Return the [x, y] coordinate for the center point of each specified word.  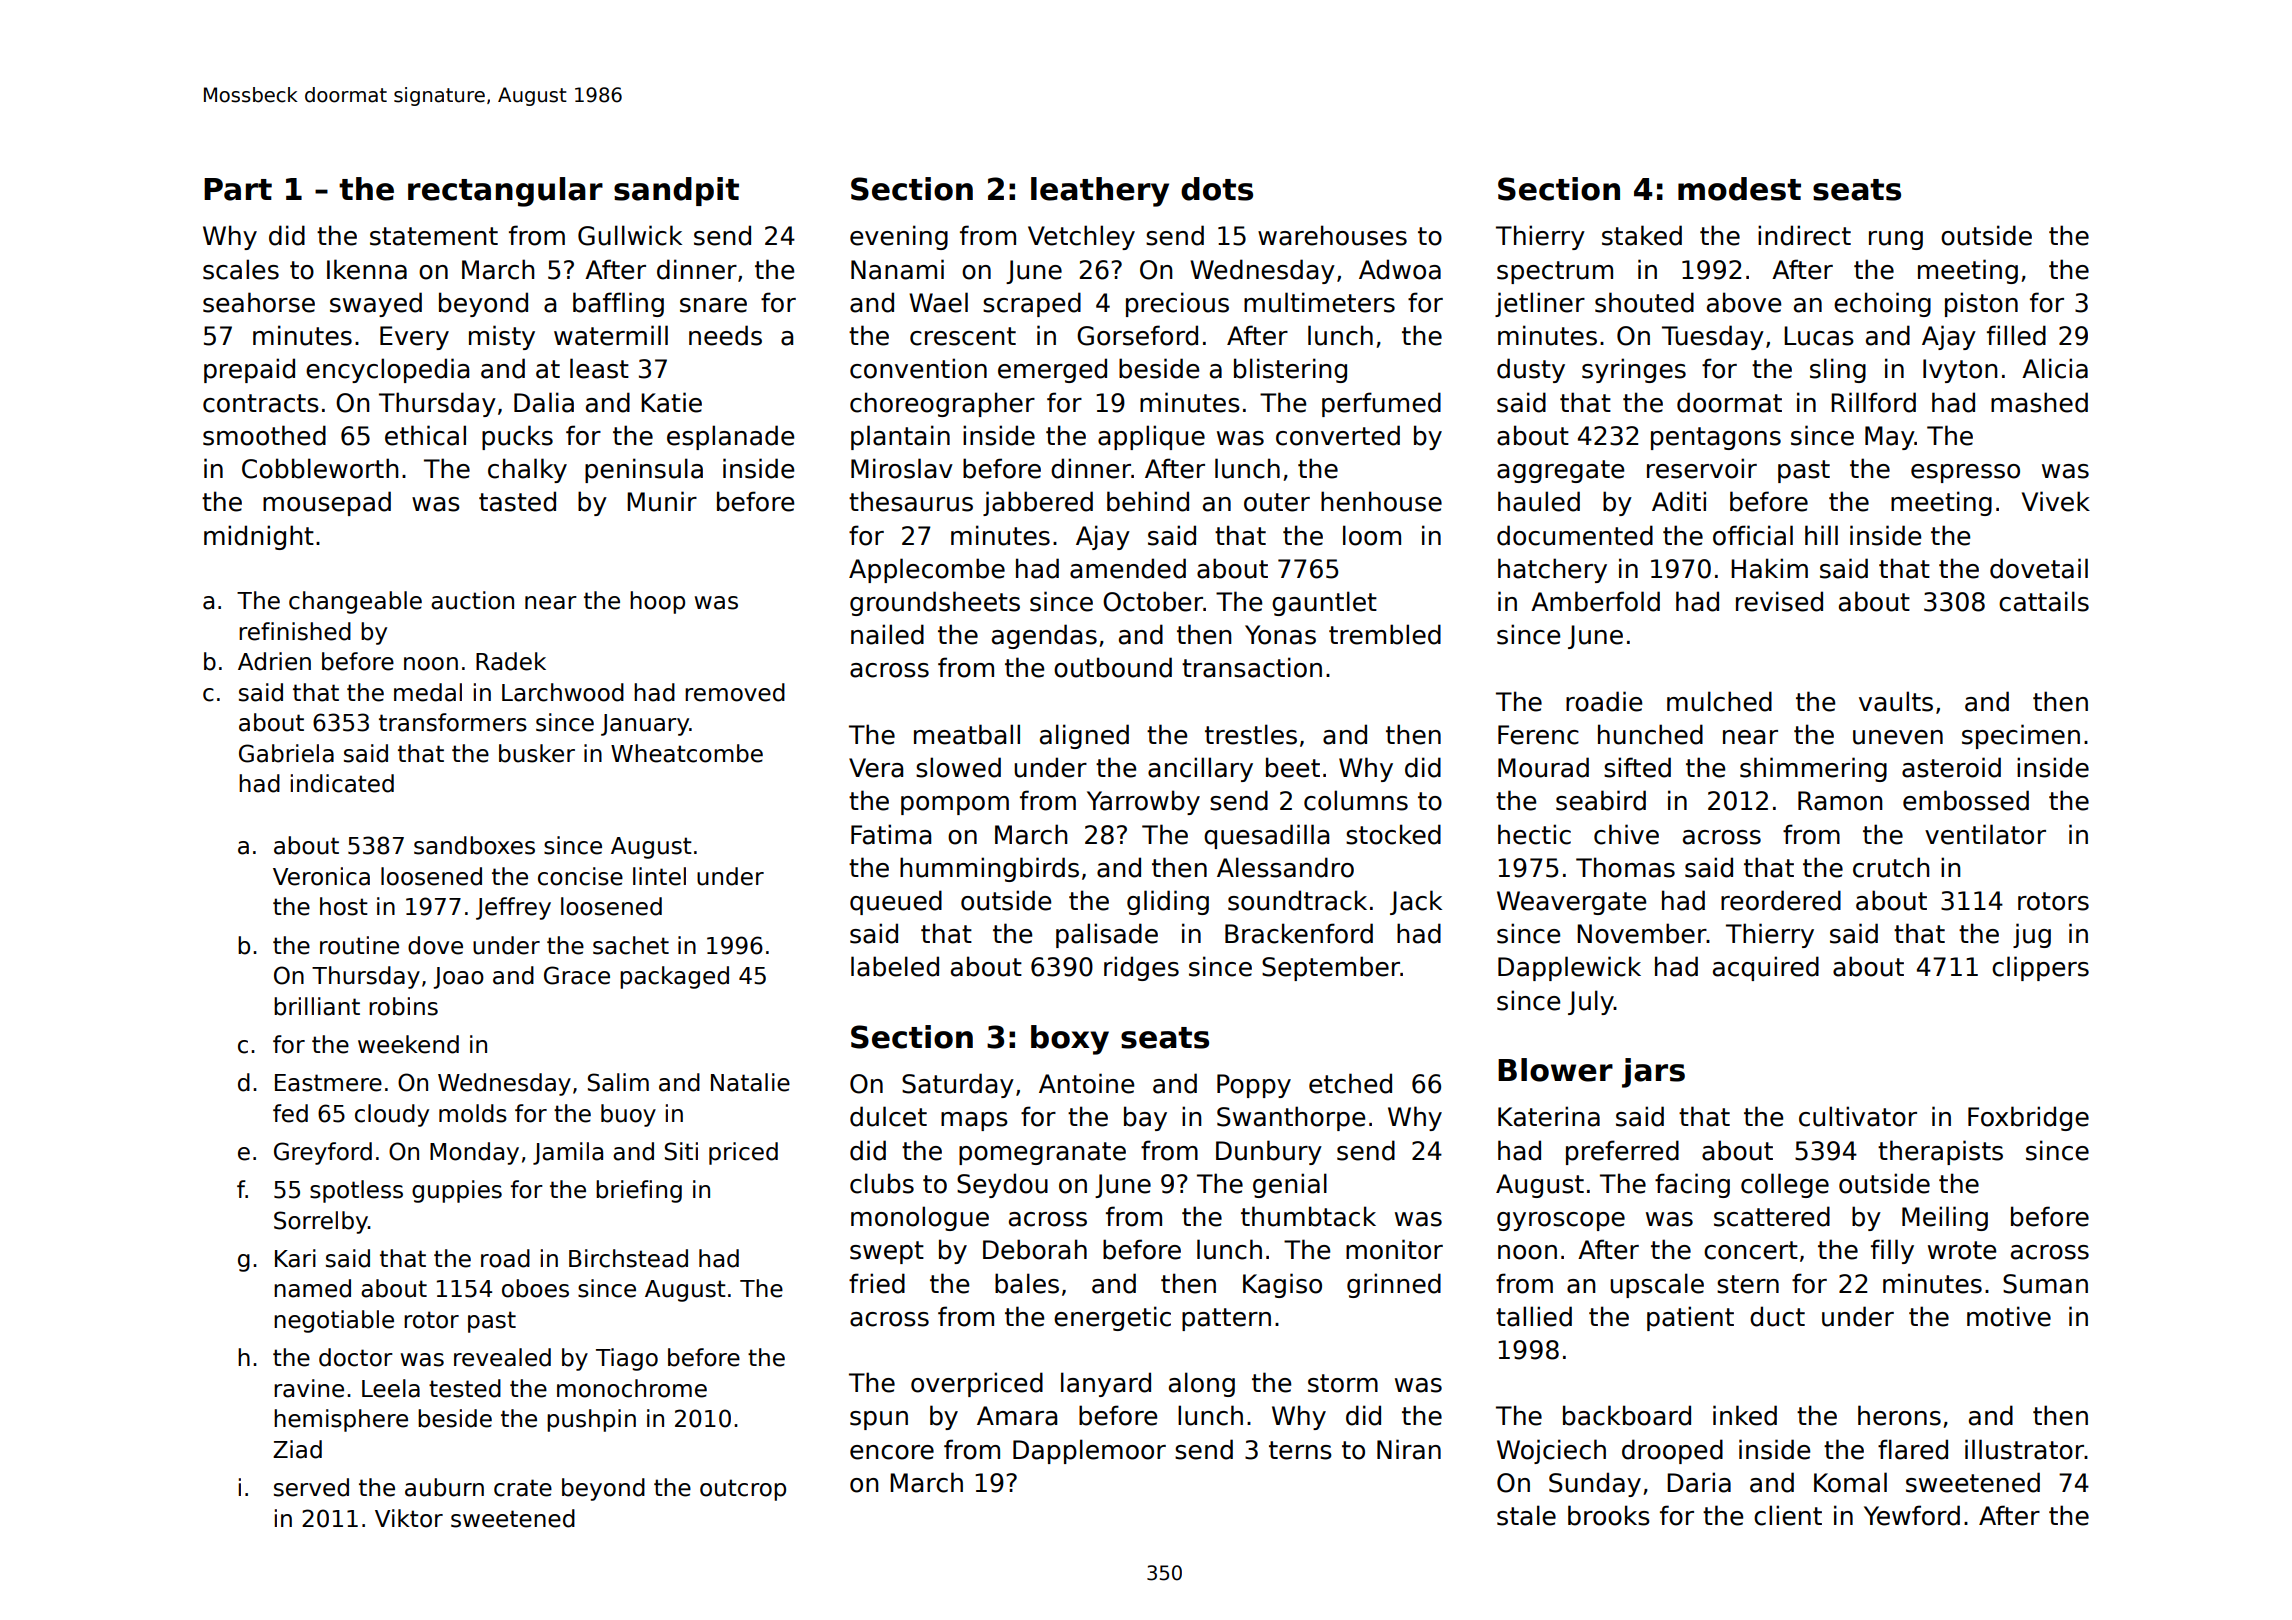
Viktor [409, 1518]
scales [241, 269]
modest [1739, 189]
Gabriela [286, 753]
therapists [1940, 1152]
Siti [681, 1151]
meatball [967, 734]
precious [1177, 304]
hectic [1534, 834]
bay [1145, 1118]
